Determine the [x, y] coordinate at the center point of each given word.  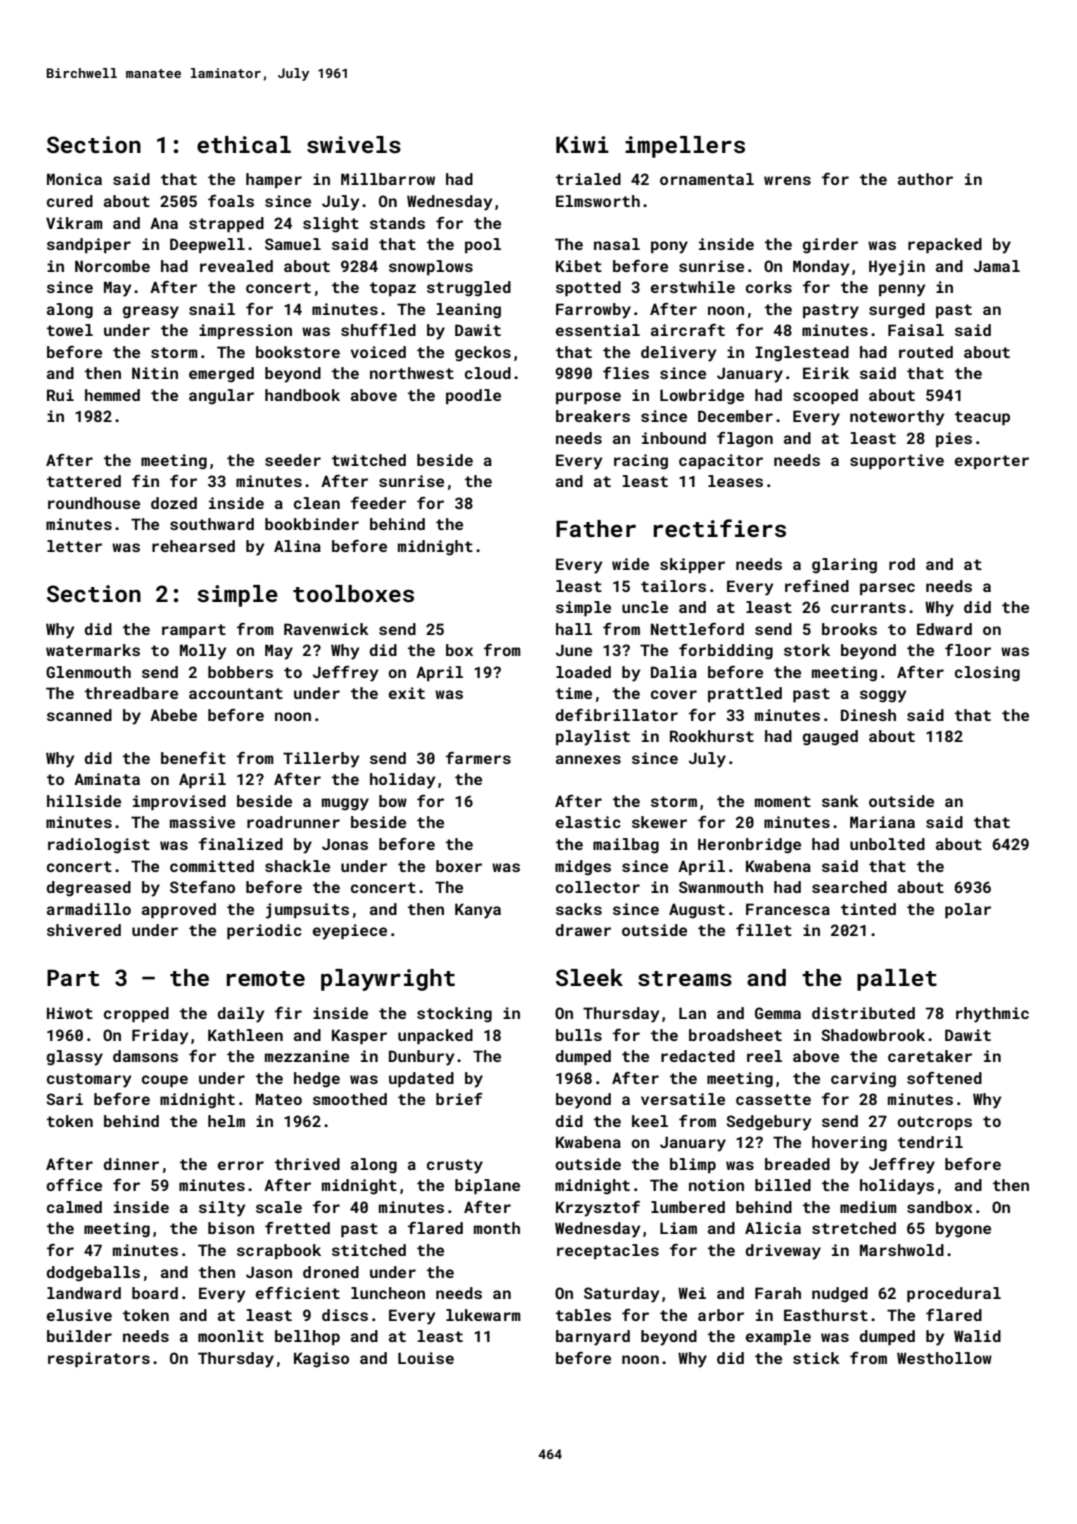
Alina [297, 546]
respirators [99, 1359]
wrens [787, 180]
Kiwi [582, 144]
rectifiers [720, 528]
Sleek [589, 977]
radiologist [99, 846]
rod [902, 564]
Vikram [74, 223]
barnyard [593, 1338]
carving [863, 1080]
